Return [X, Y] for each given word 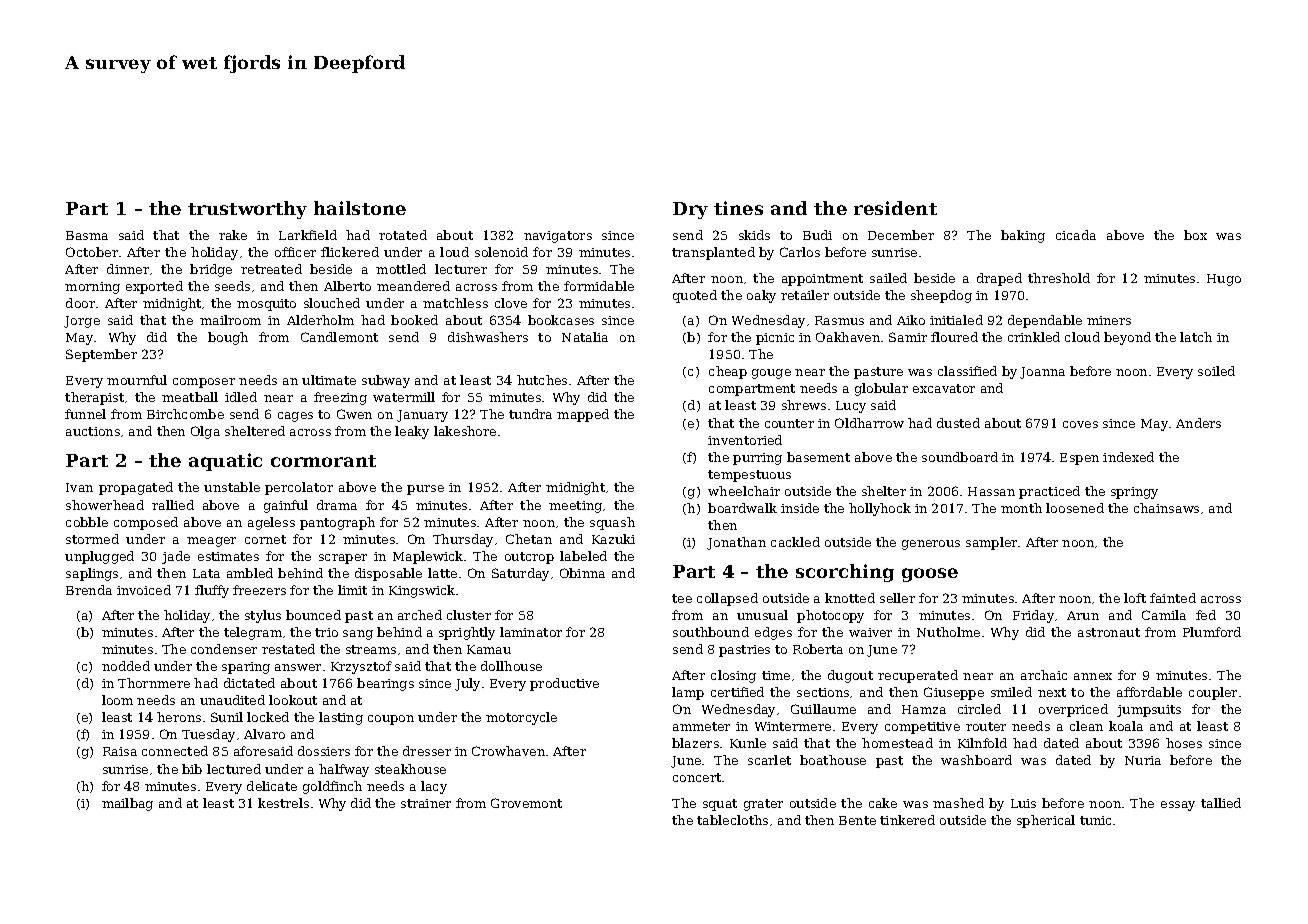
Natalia [585, 337]
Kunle [748, 743]
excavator [944, 388]
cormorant [323, 461]
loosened [1075, 508]
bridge [211, 270]
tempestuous [749, 476]
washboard [976, 760]
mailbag [127, 804]
